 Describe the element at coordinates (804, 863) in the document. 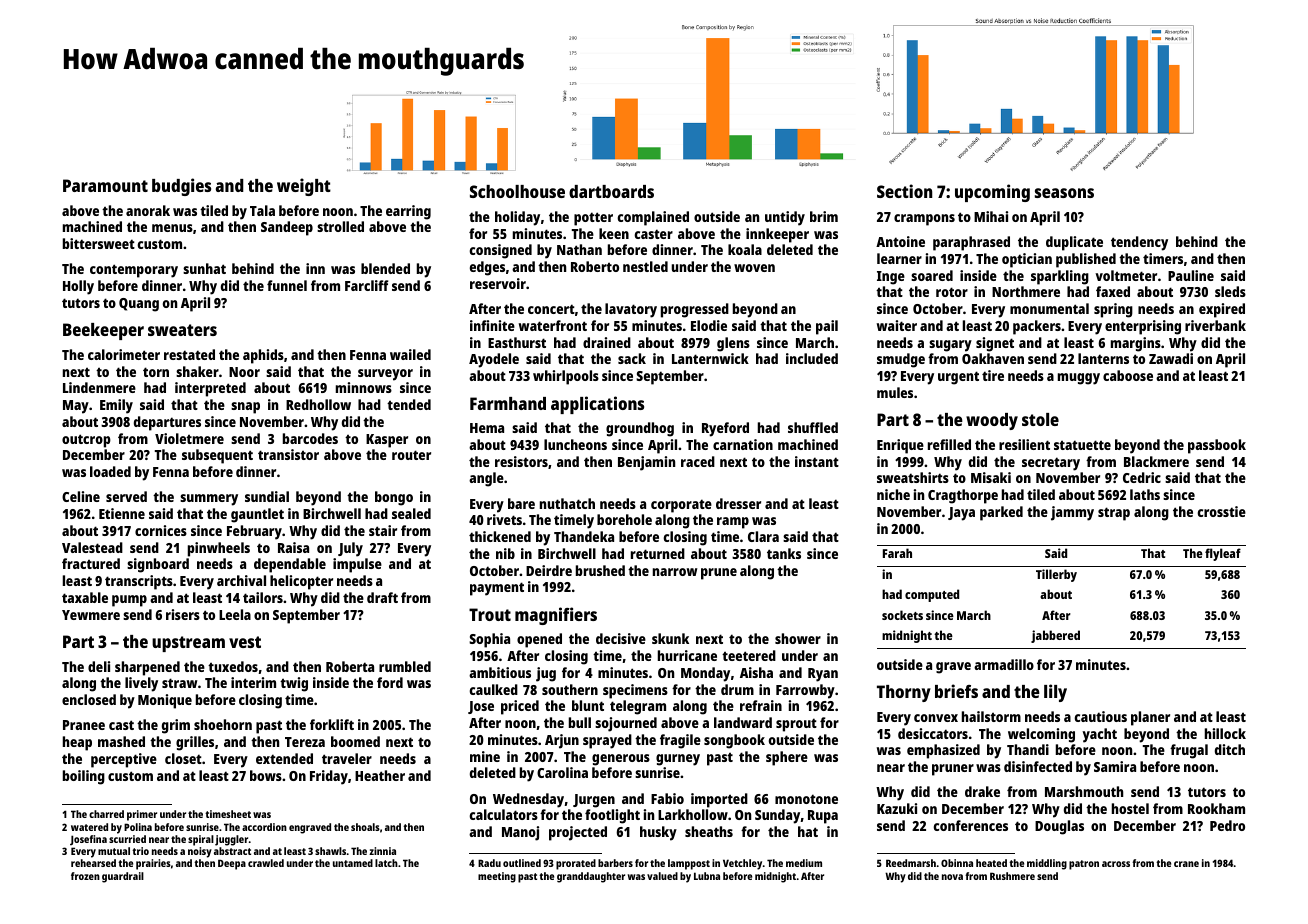

I see `medium` at that location.
